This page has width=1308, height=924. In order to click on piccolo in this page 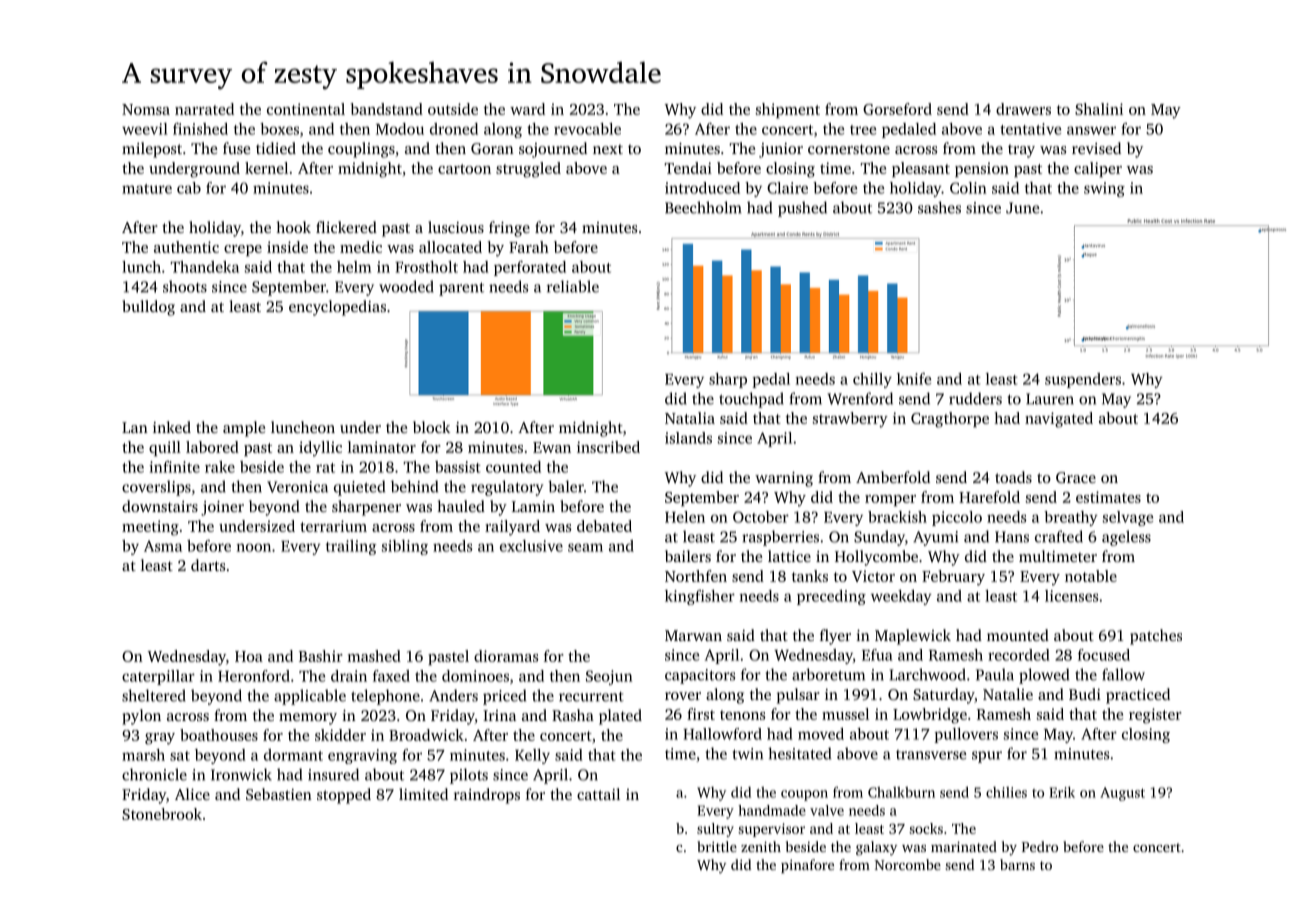, I will do `click(957, 518)`.
